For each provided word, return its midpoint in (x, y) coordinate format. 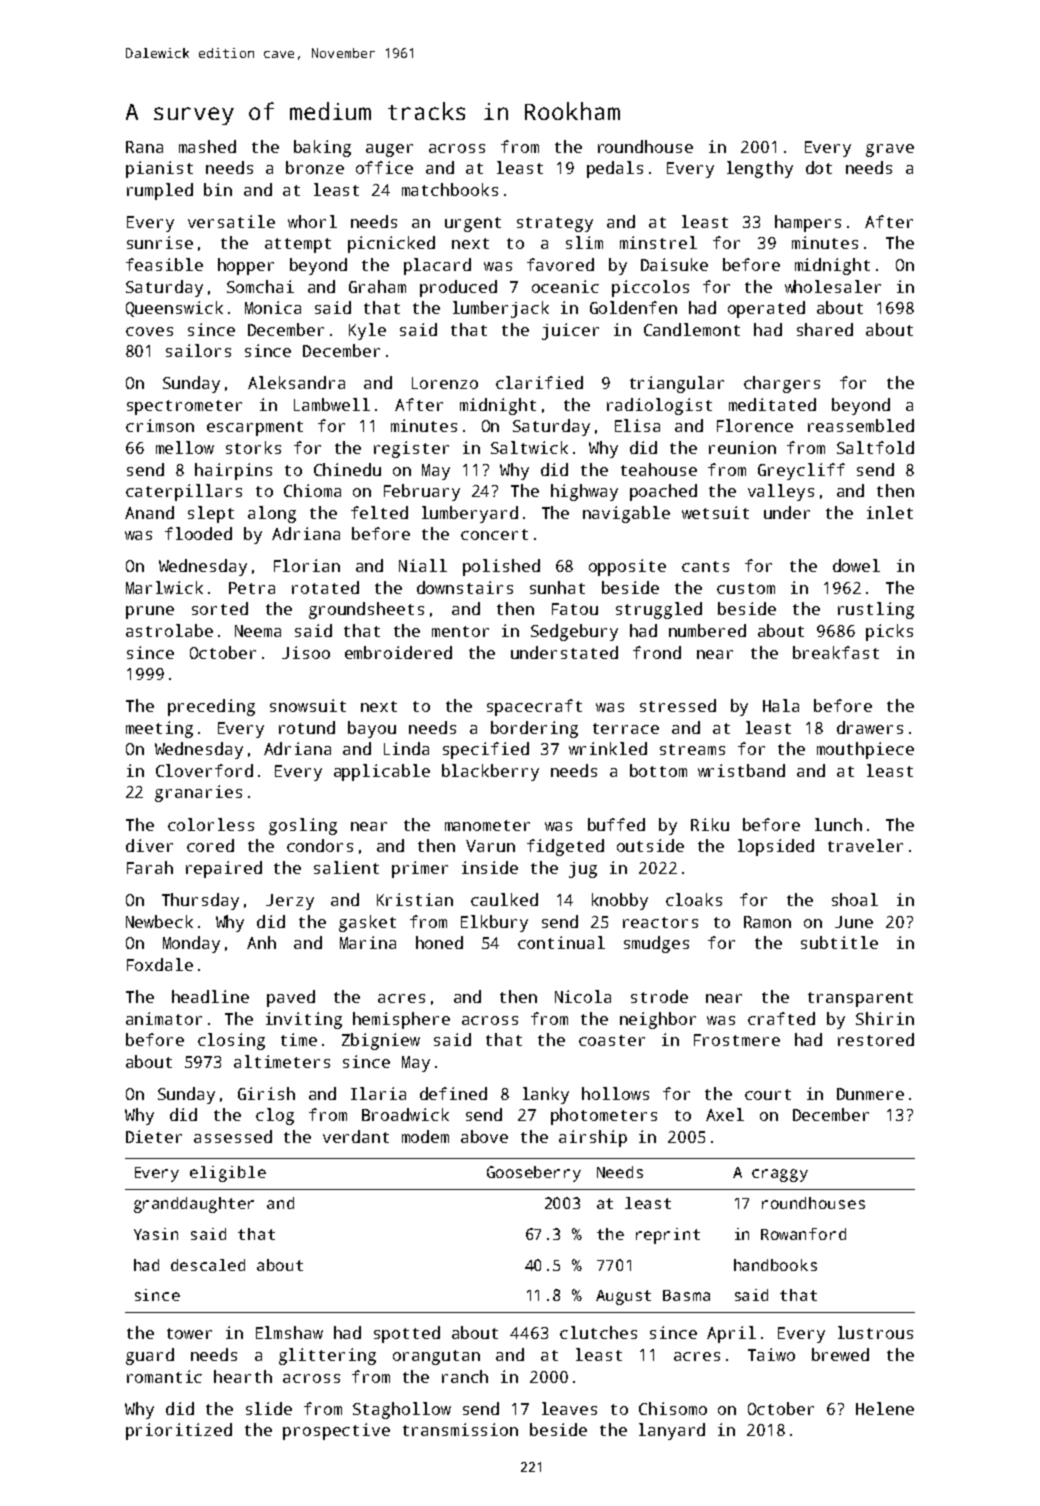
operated (766, 309)
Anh (261, 942)
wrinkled (608, 748)
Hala (781, 705)
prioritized (179, 1431)
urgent (473, 224)
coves (149, 331)
